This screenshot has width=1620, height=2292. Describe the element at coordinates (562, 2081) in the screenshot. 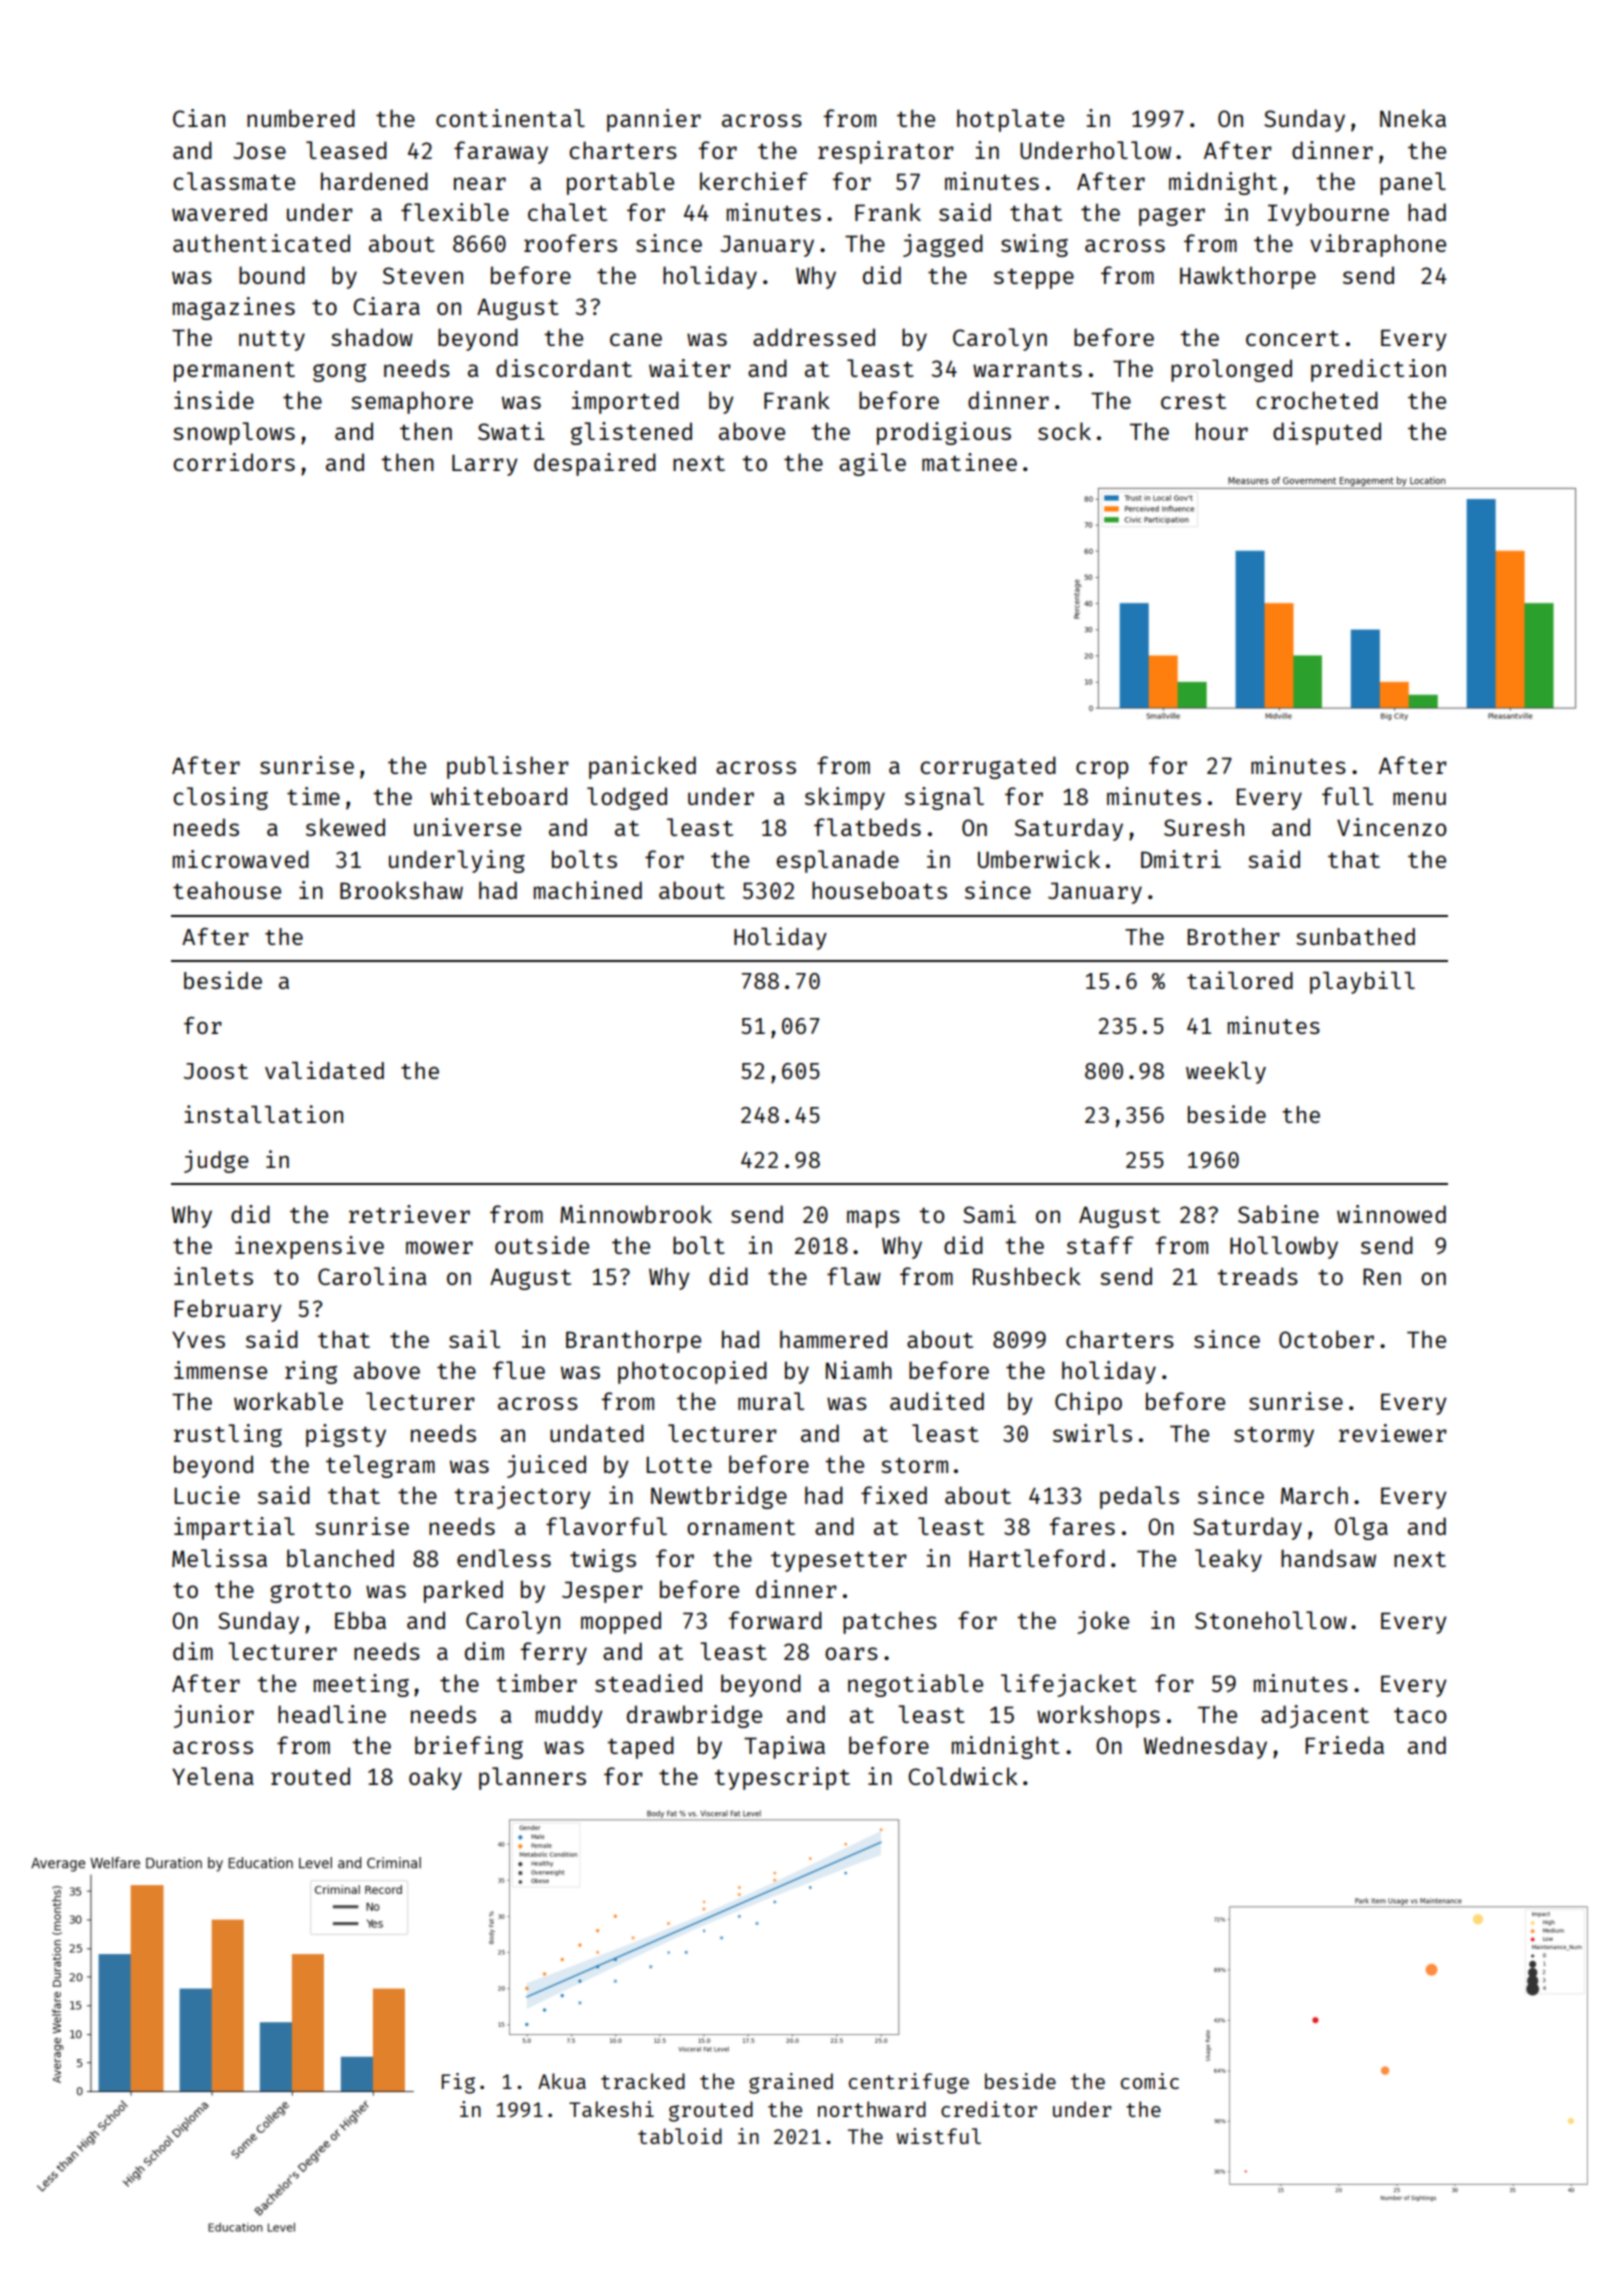

I see `Akua` at that location.
